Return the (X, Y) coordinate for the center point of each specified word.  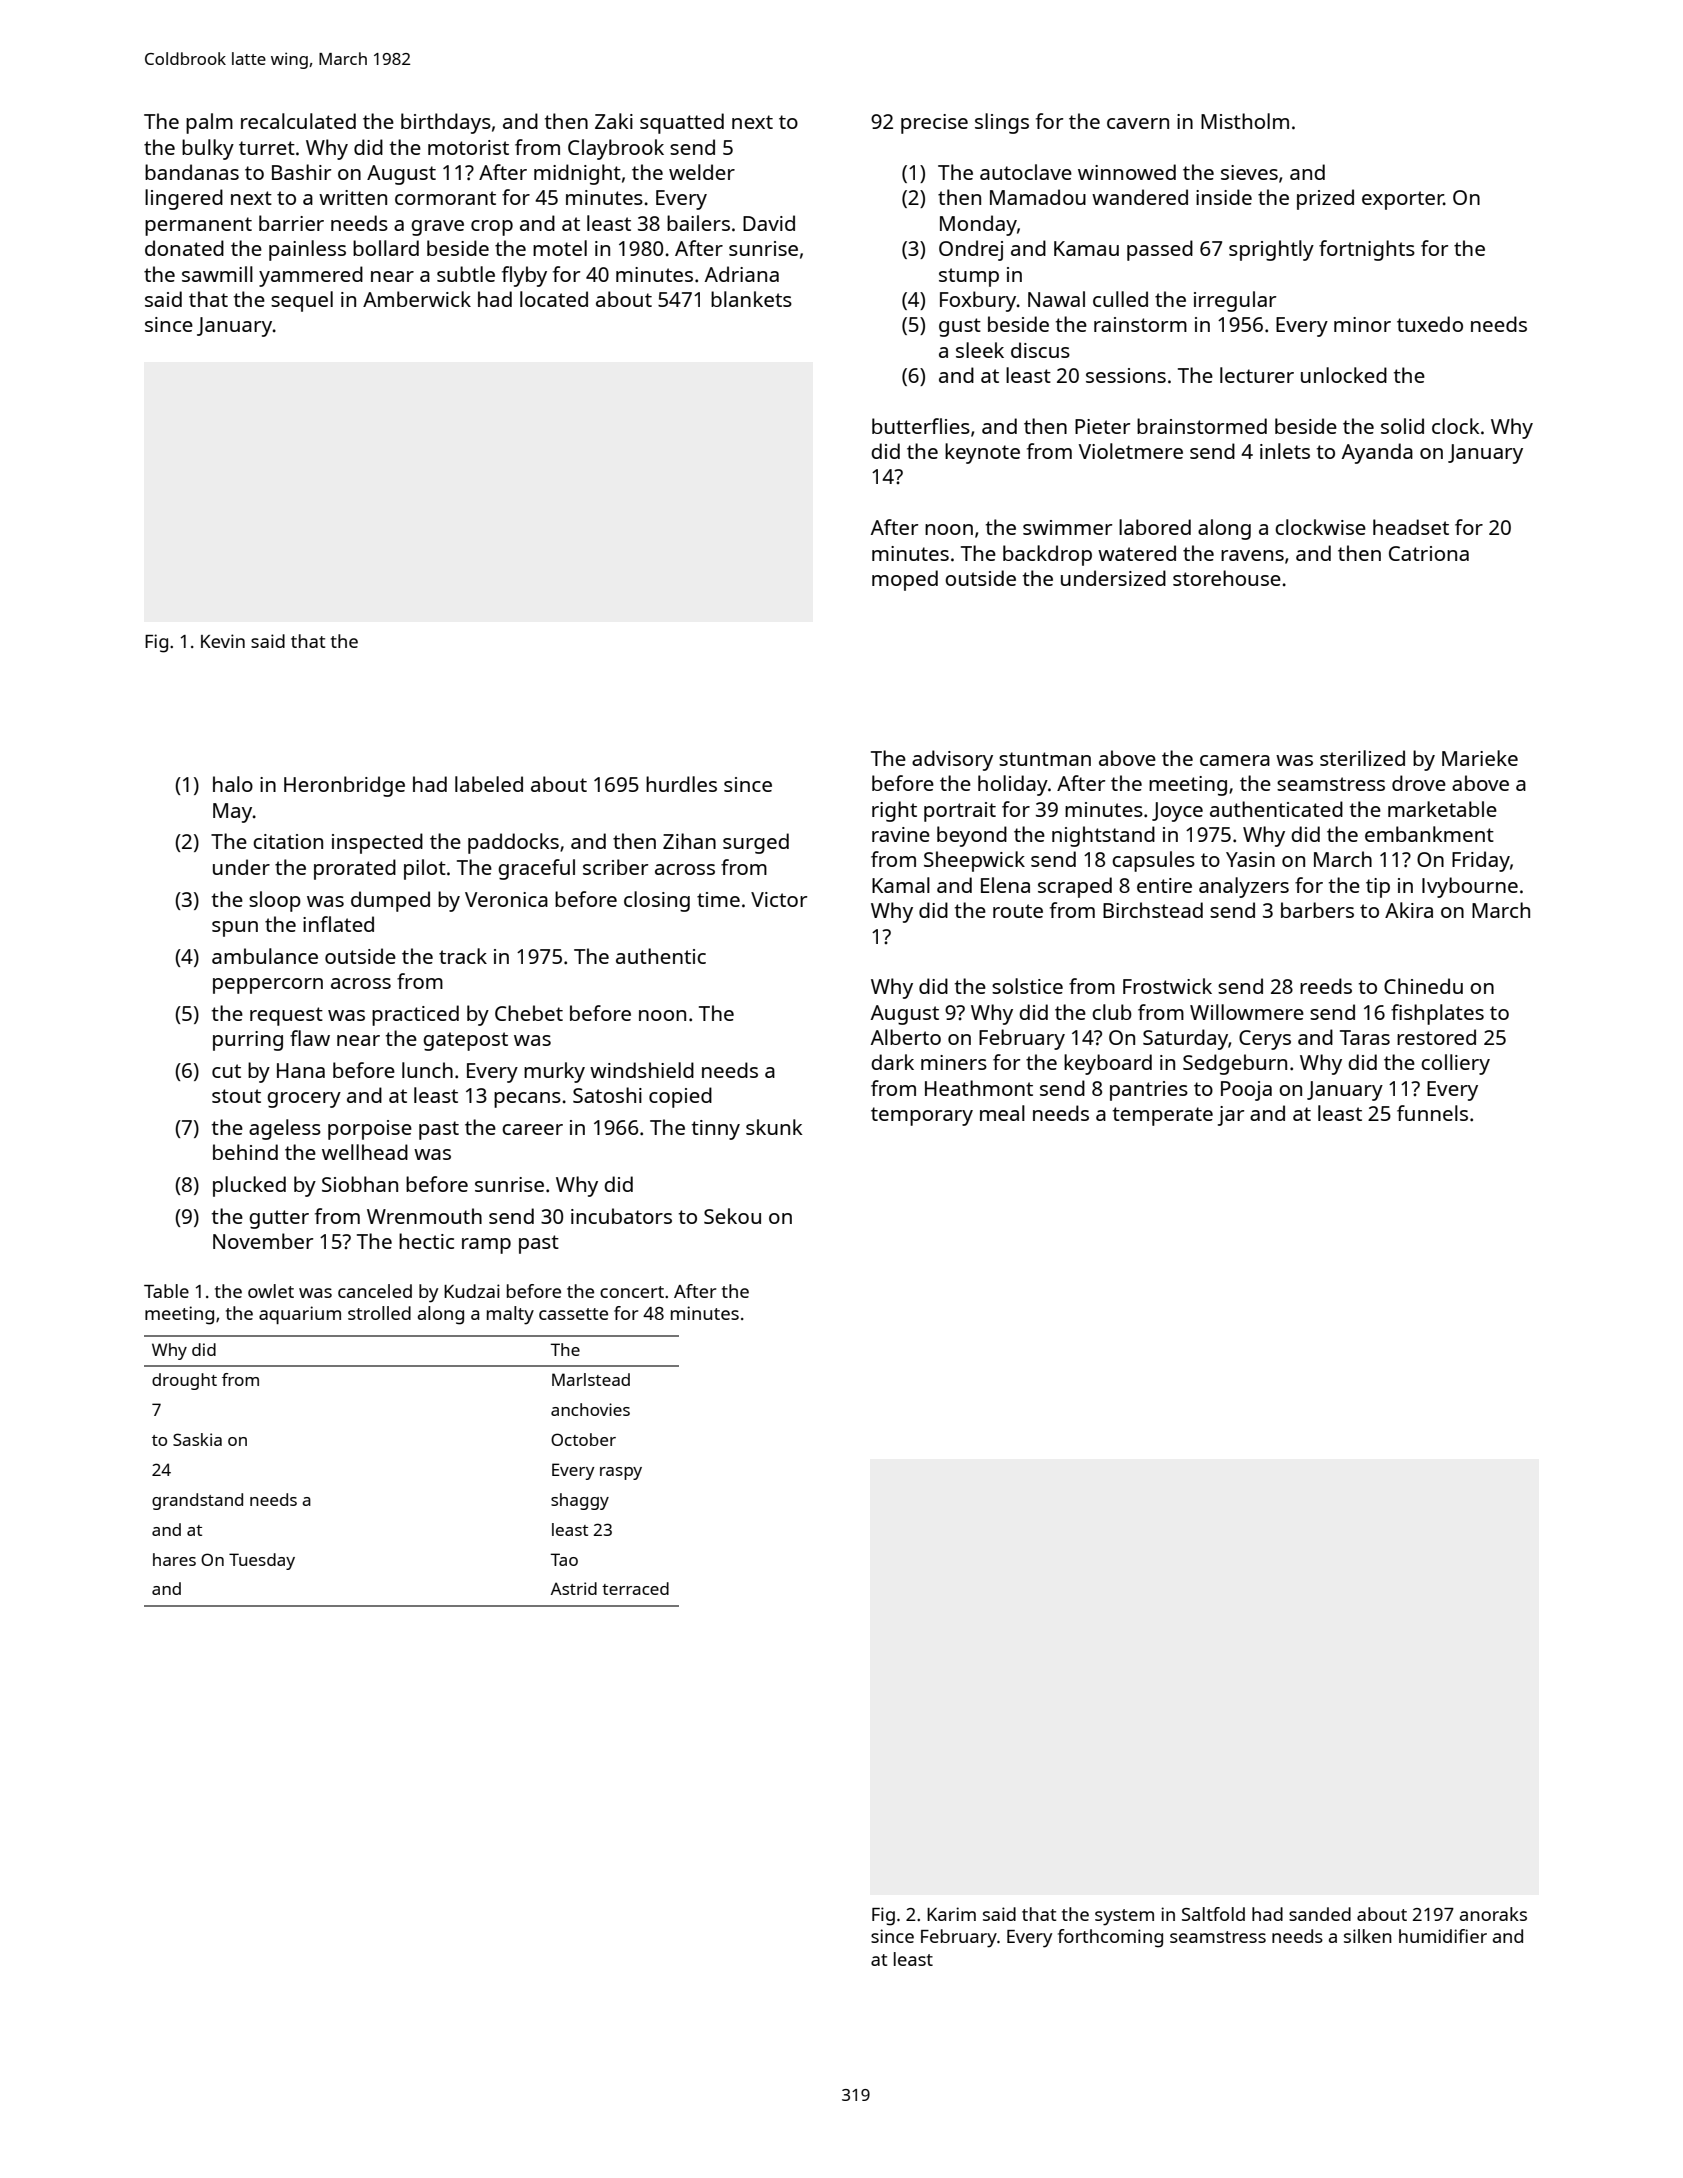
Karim (951, 1914)
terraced (635, 1588)
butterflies (921, 426)
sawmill (217, 274)
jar (1231, 1116)
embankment (1429, 834)
